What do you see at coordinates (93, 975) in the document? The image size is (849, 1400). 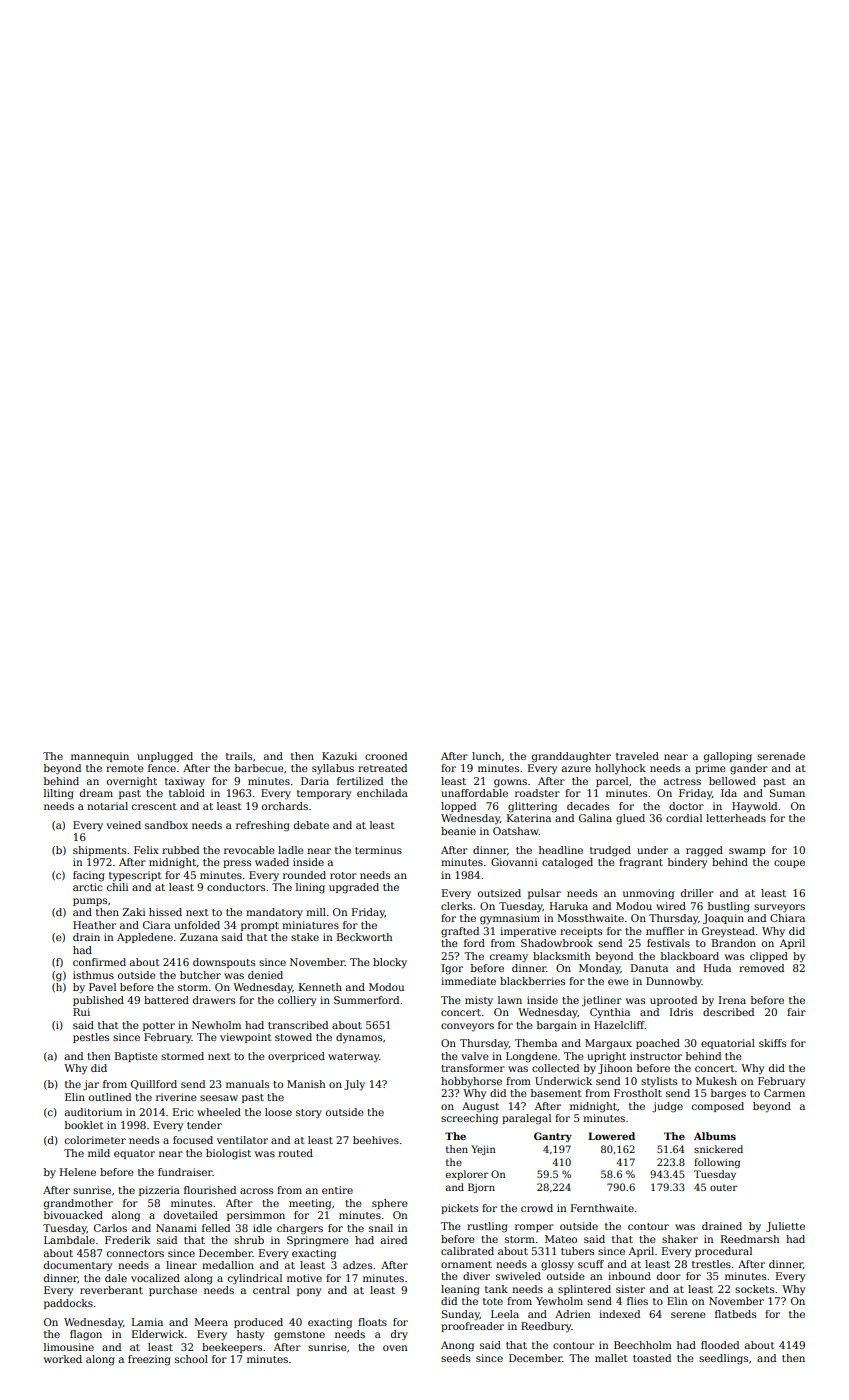 I see `isthmus` at bounding box center [93, 975].
